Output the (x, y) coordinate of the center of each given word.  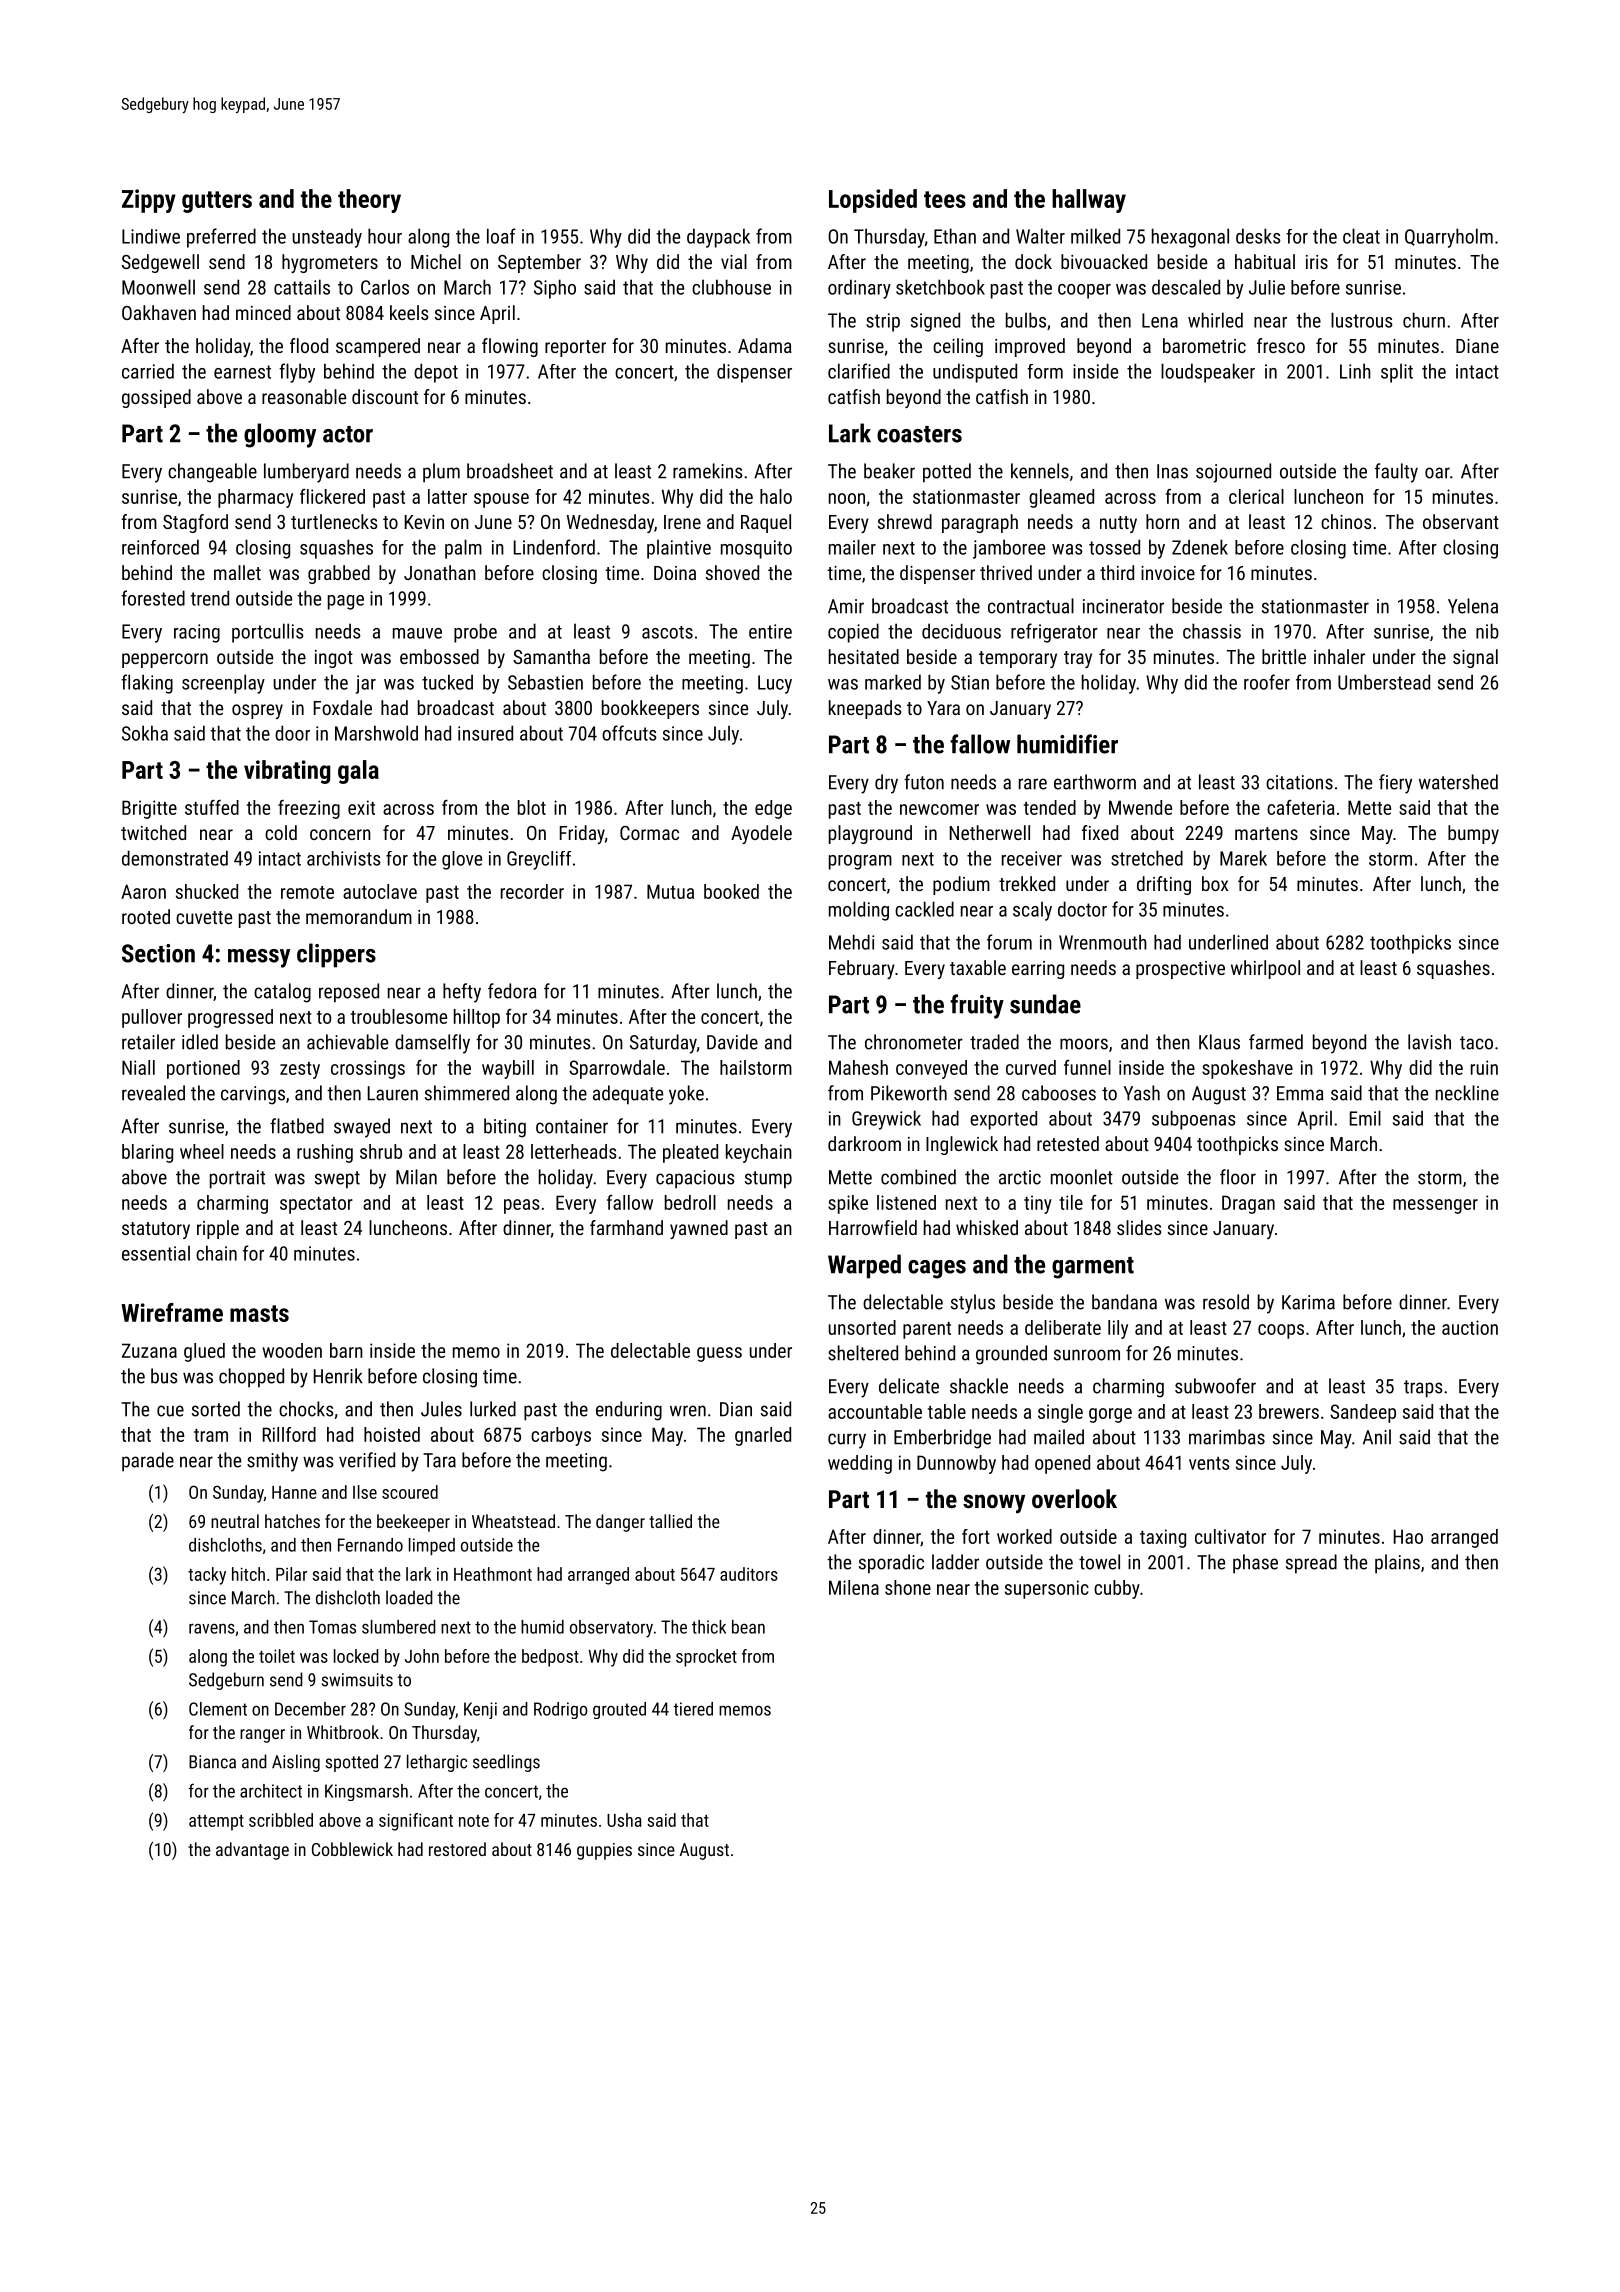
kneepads (865, 709)
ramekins (708, 471)
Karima (1308, 1302)
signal (1475, 658)
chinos (1346, 521)
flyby (297, 373)
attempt (216, 1823)
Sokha (145, 733)
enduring (629, 1411)
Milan (416, 1177)
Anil (1377, 1437)
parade (148, 1462)
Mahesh (858, 1067)
